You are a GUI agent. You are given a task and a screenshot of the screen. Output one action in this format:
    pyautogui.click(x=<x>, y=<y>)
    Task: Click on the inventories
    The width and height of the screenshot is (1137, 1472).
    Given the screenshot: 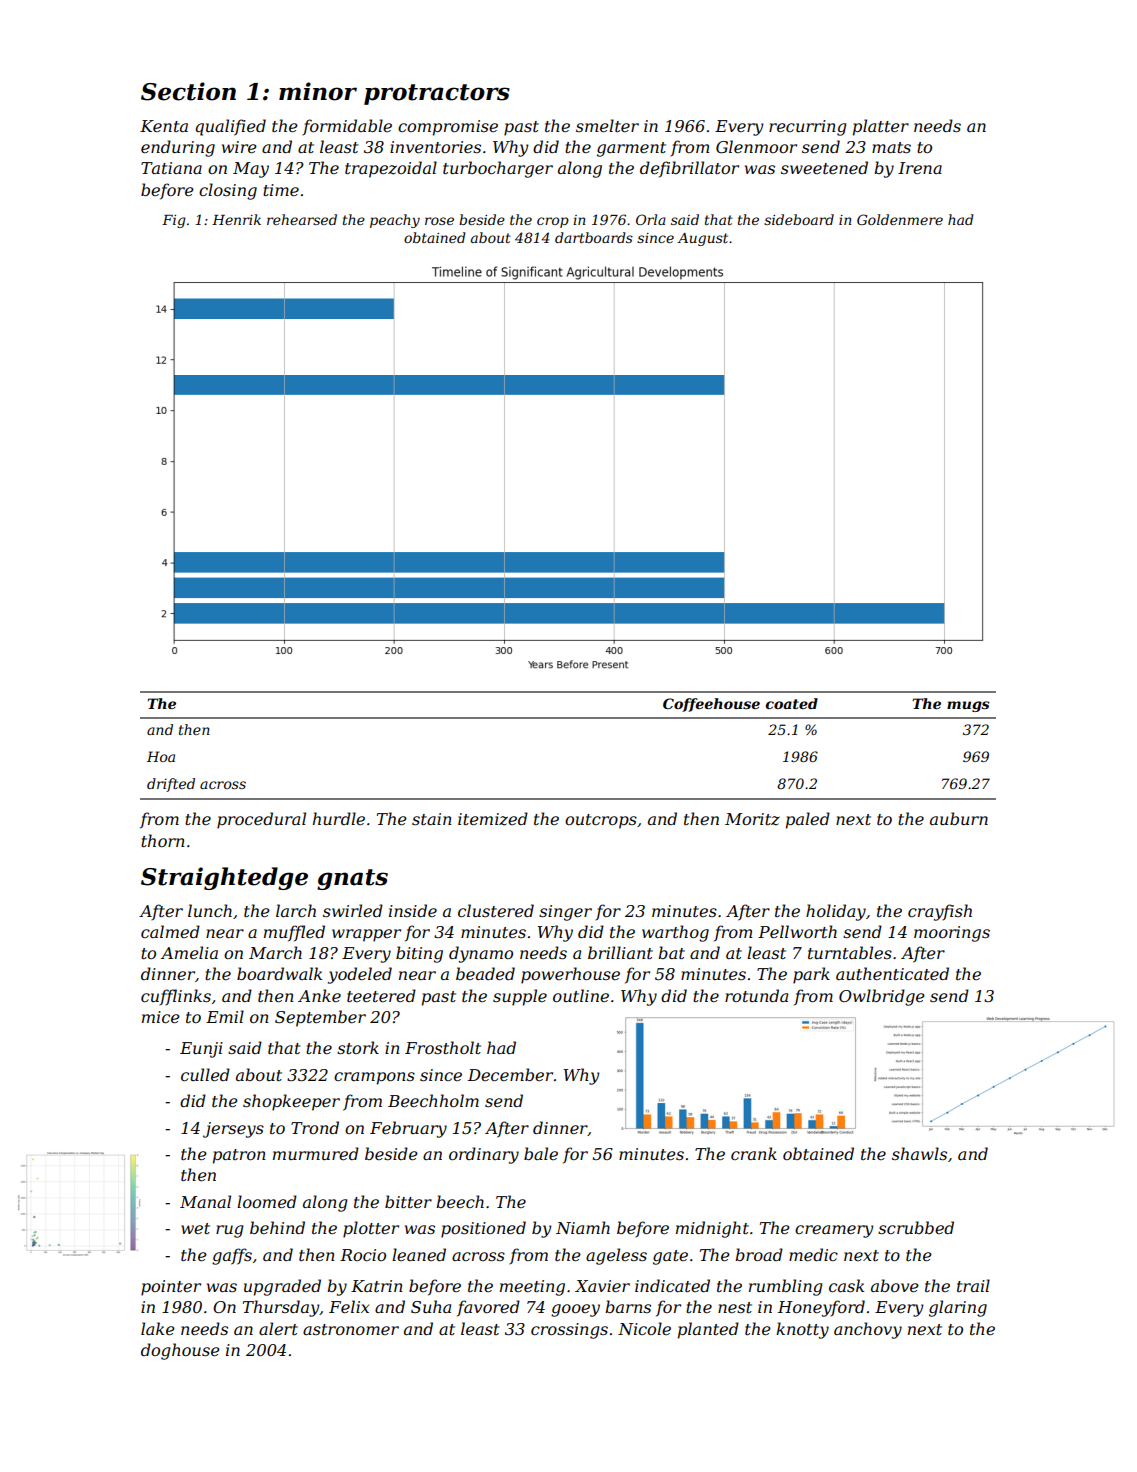 What is the action you would take?
    pyautogui.click(x=435, y=147)
